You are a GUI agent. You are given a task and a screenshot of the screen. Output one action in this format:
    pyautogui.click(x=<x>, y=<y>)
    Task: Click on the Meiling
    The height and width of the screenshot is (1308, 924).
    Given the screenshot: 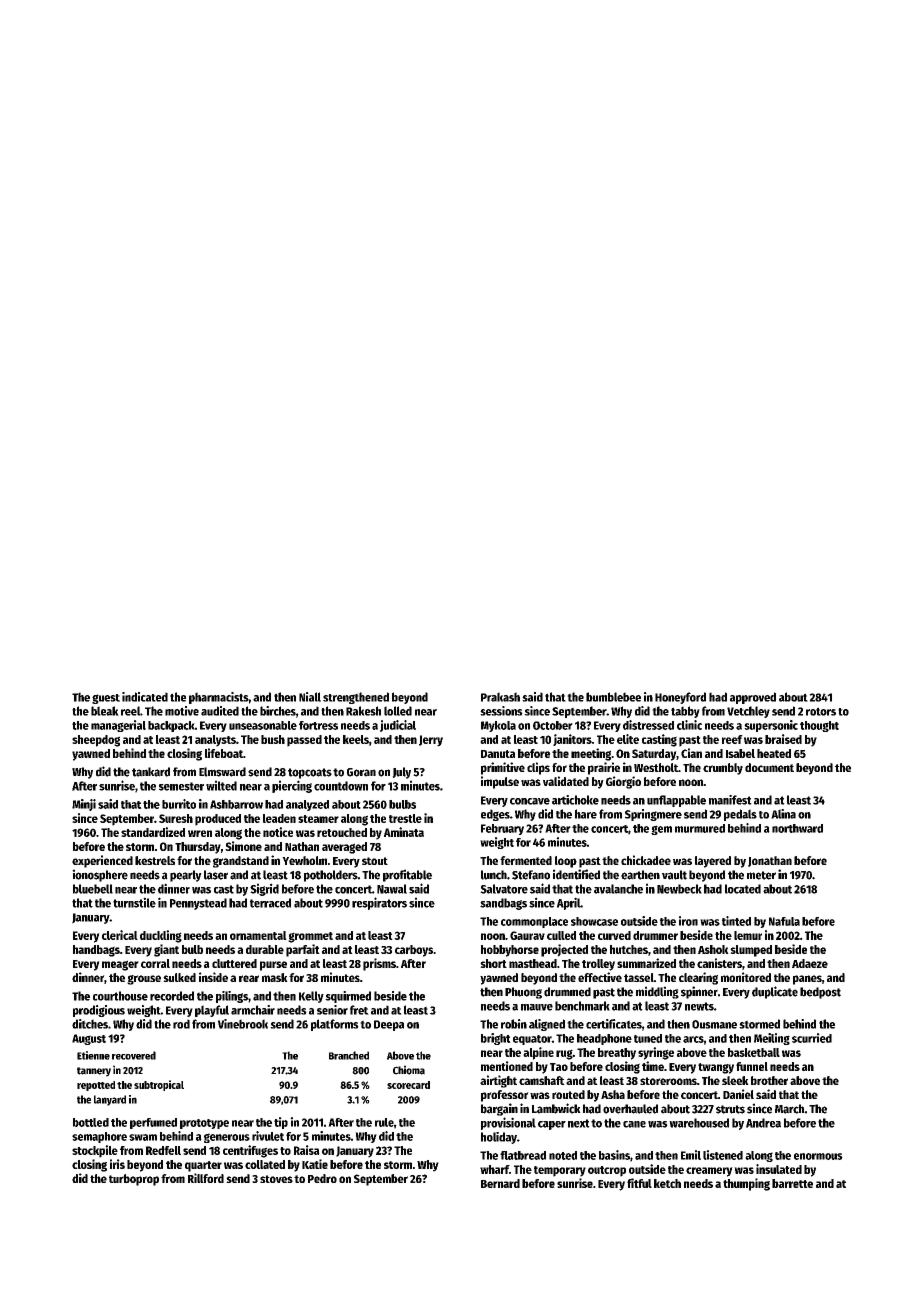 What is the action you would take?
    pyautogui.click(x=772, y=1039)
